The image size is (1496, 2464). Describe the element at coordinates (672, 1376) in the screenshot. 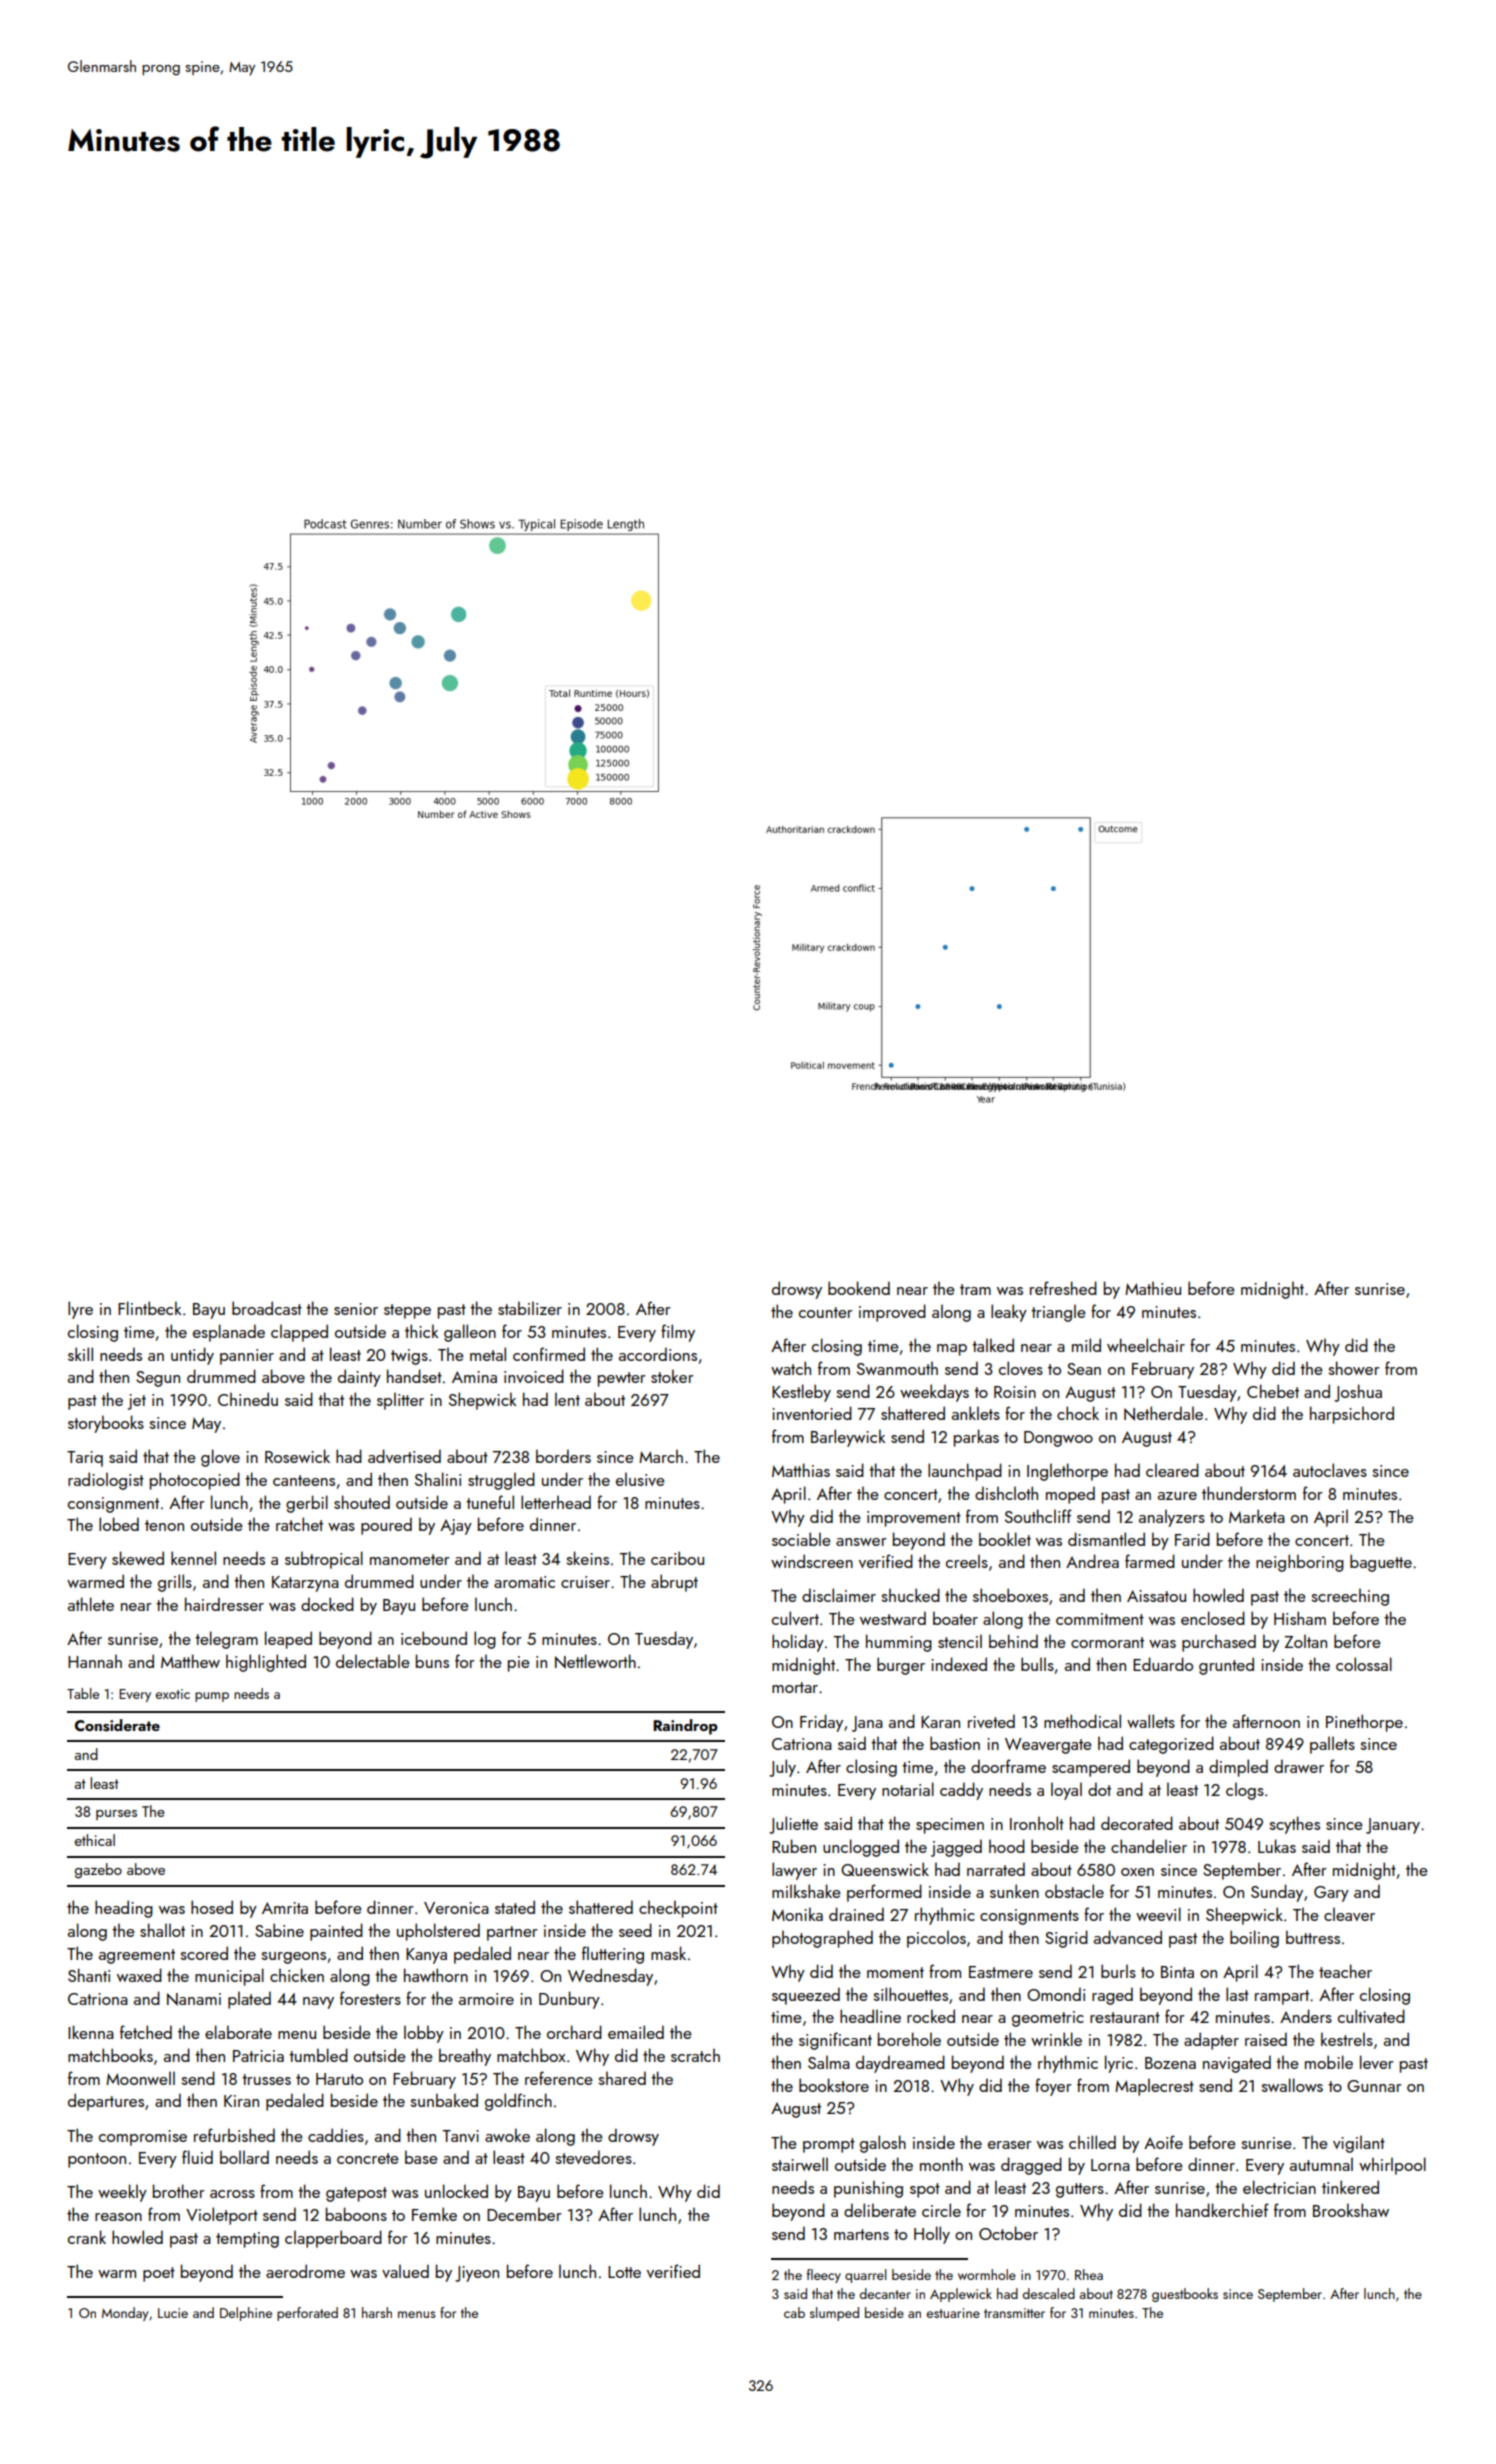

I see `stoker` at that location.
